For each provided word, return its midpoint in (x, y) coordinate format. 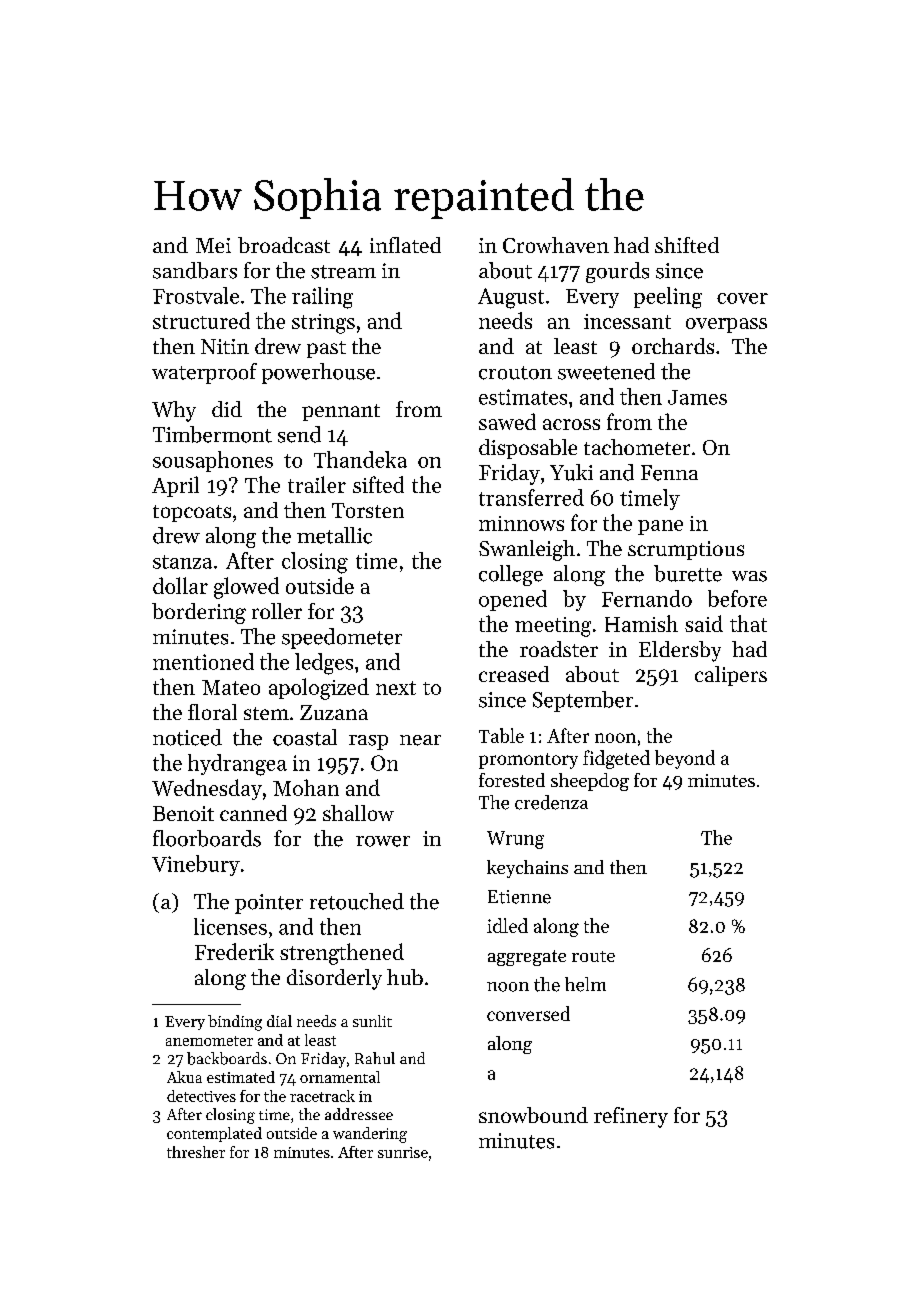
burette (688, 573)
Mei (213, 245)
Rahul (375, 1058)
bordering (199, 613)
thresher (196, 1152)
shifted (687, 245)
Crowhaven (556, 245)
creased (514, 674)
